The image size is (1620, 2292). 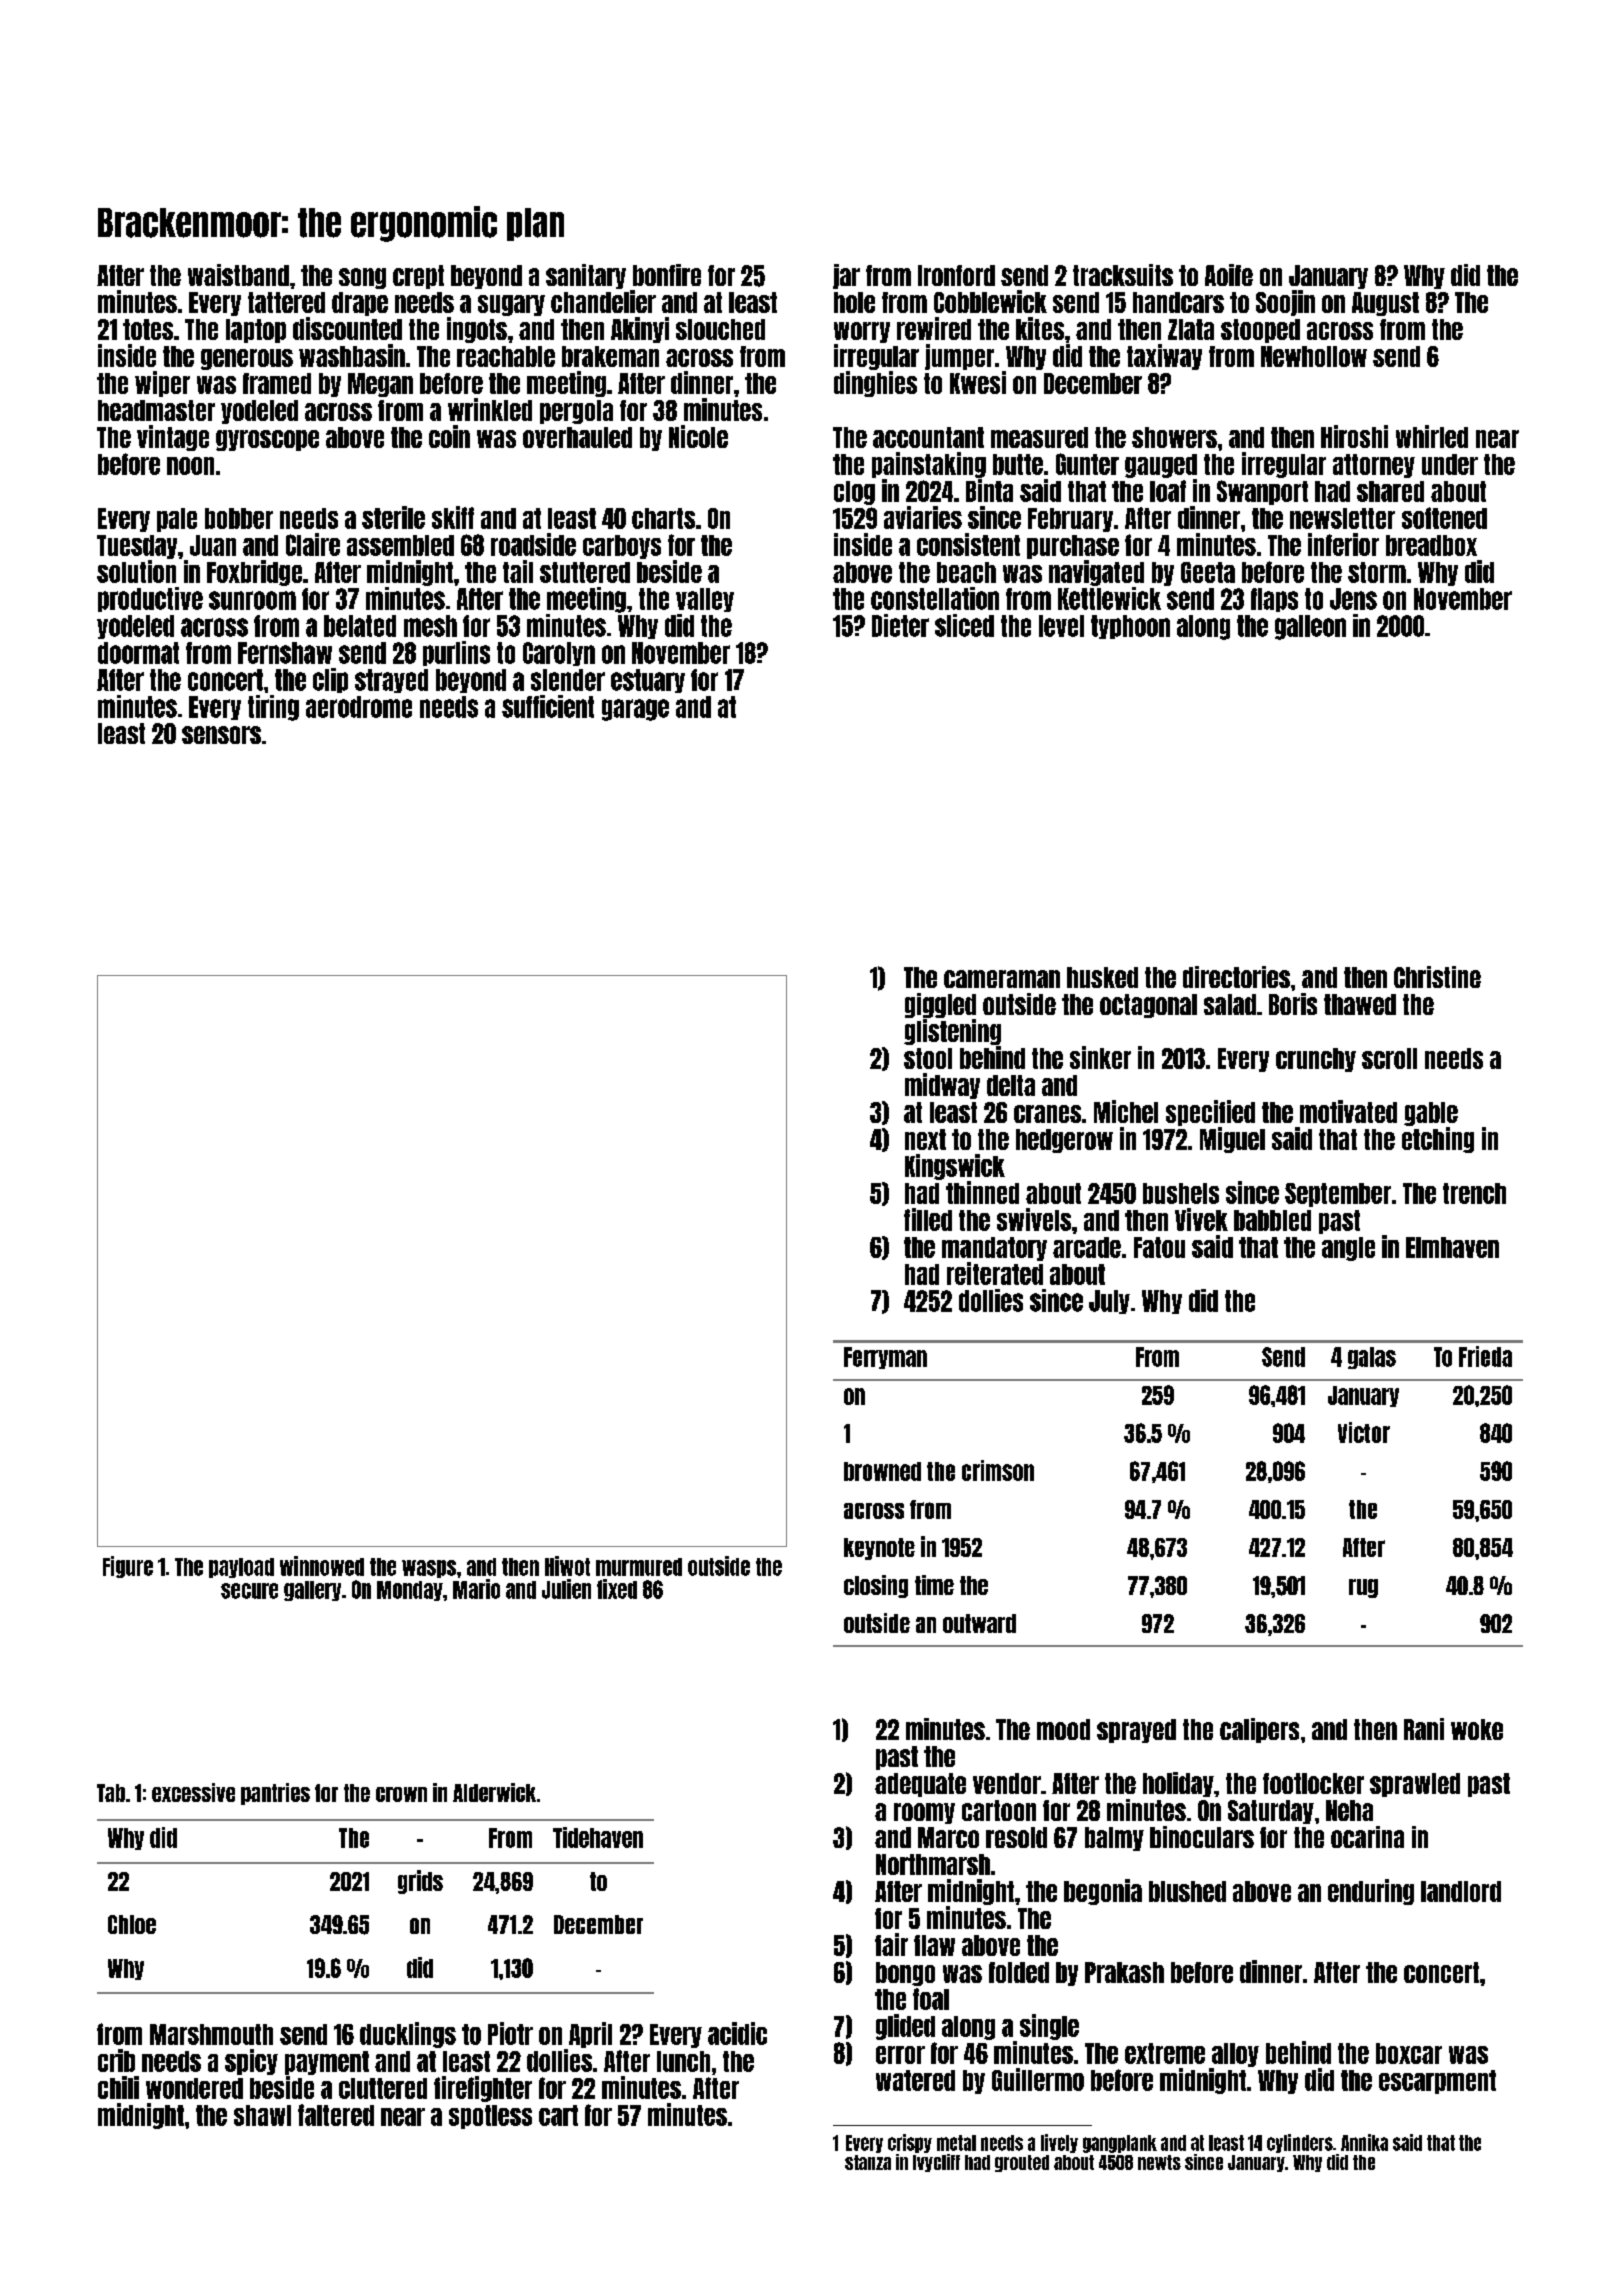 What do you see at coordinates (418, 277) in the document?
I see `crept` at bounding box center [418, 277].
